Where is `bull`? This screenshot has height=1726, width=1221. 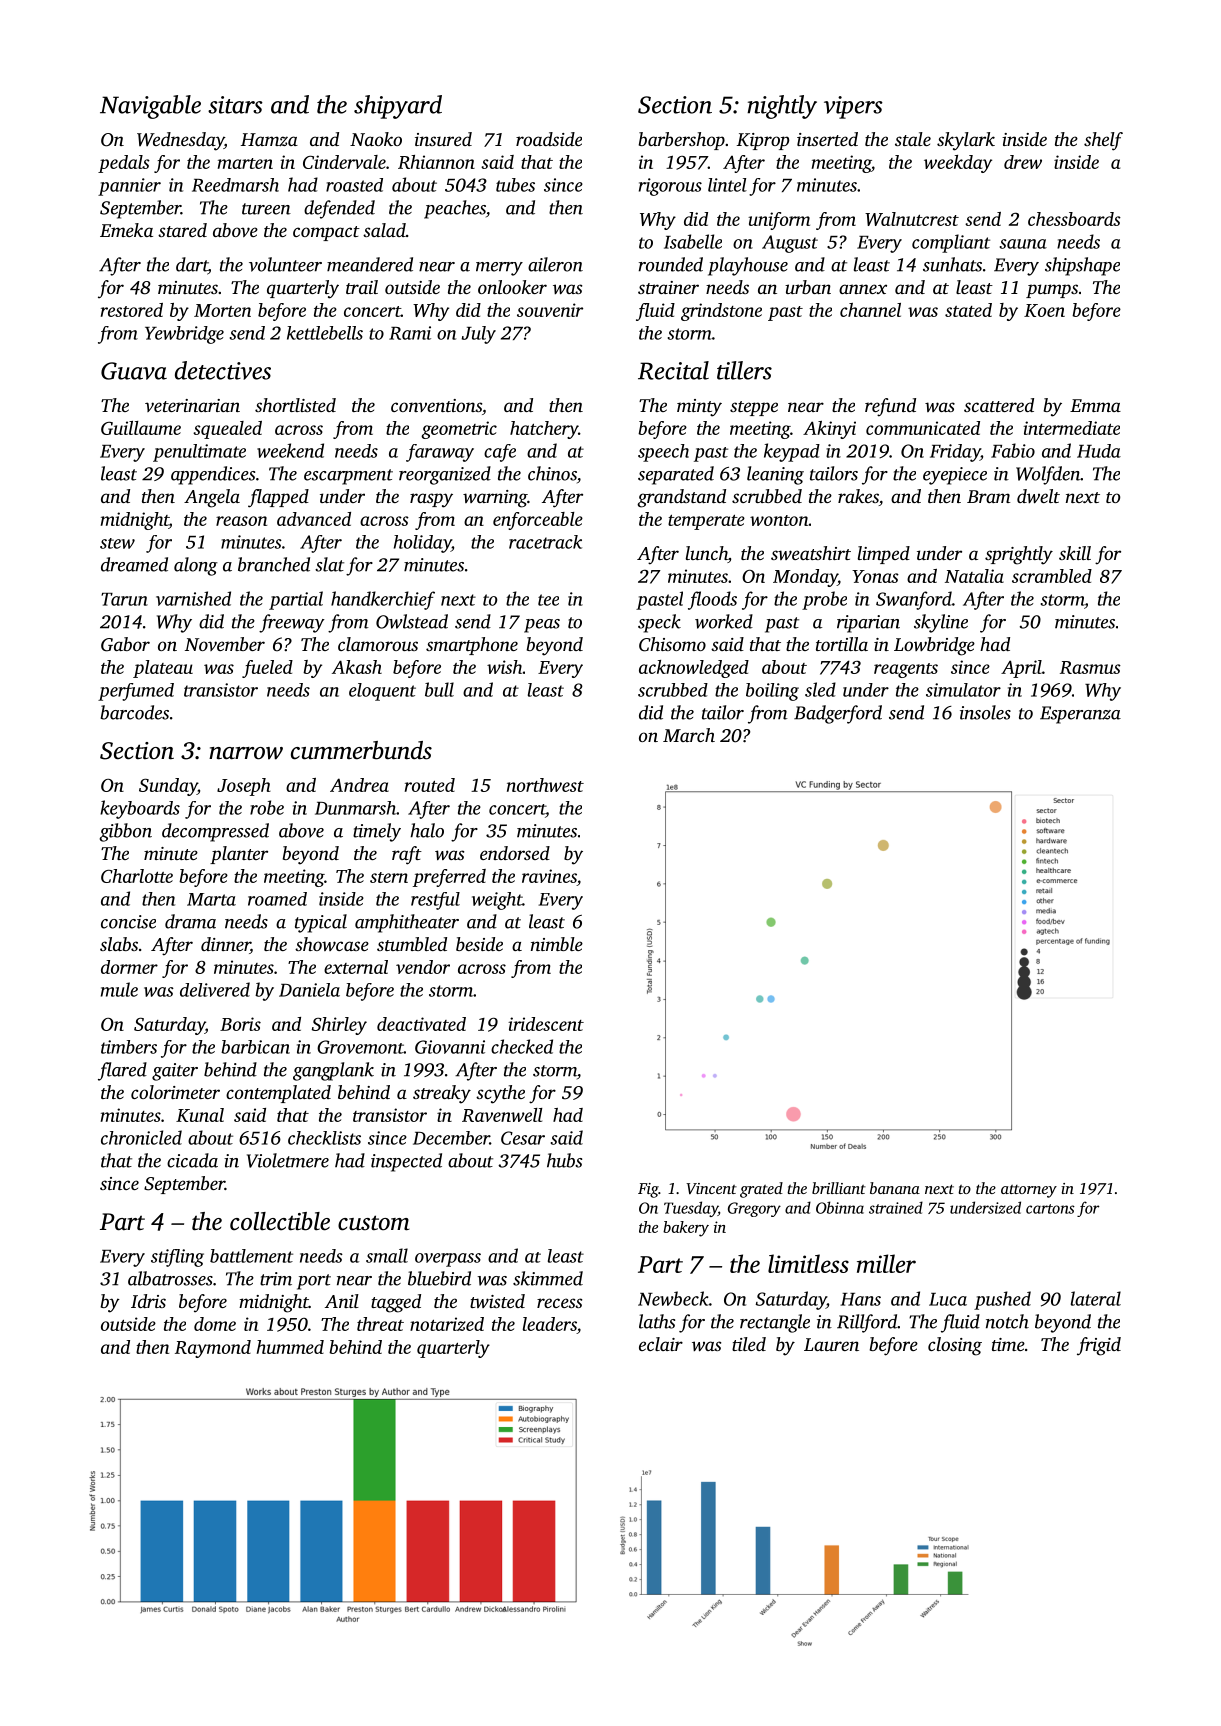 bull is located at coordinates (439, 689).
